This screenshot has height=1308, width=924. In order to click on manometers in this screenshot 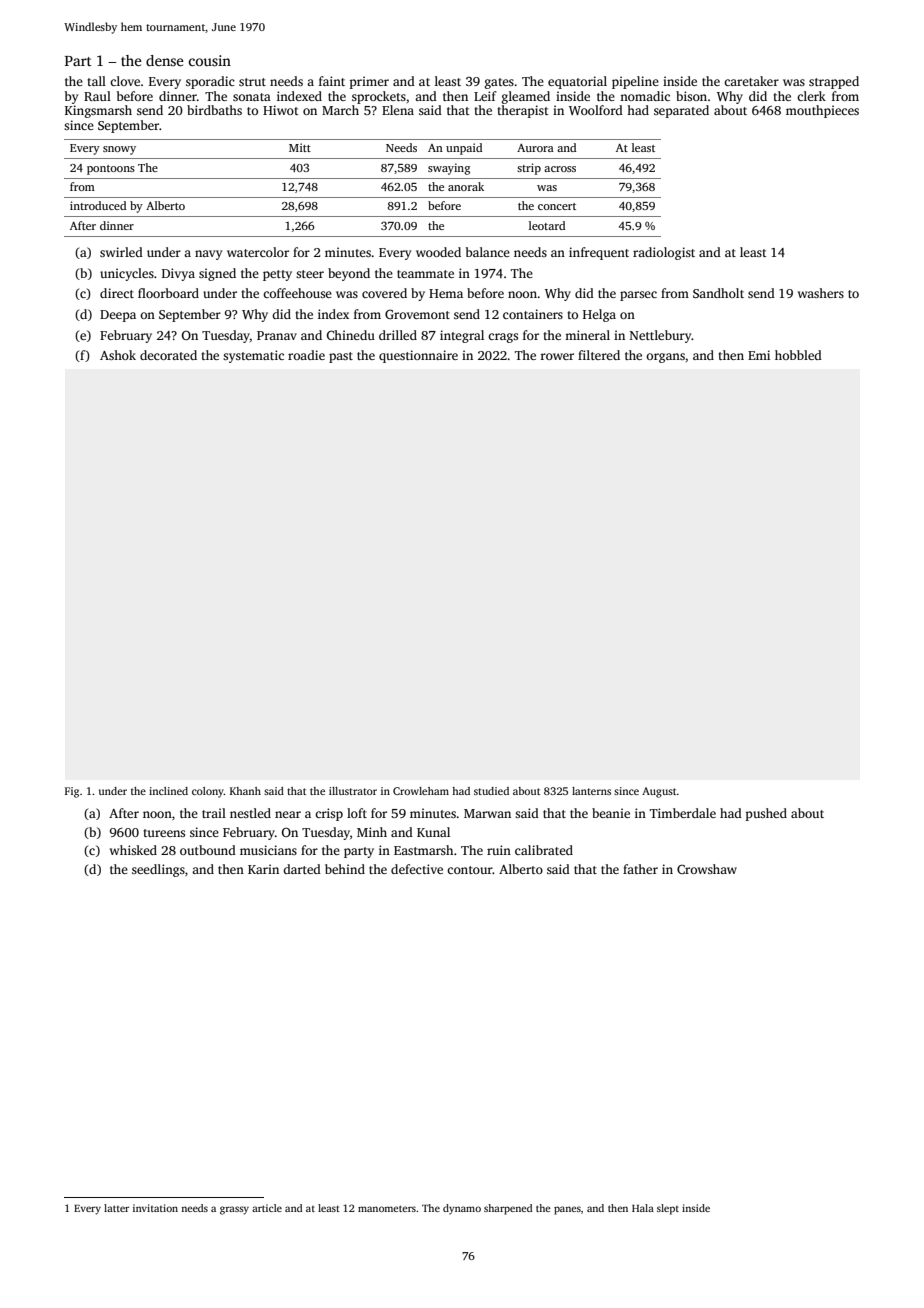, I will do `click(387, 1208)`.
